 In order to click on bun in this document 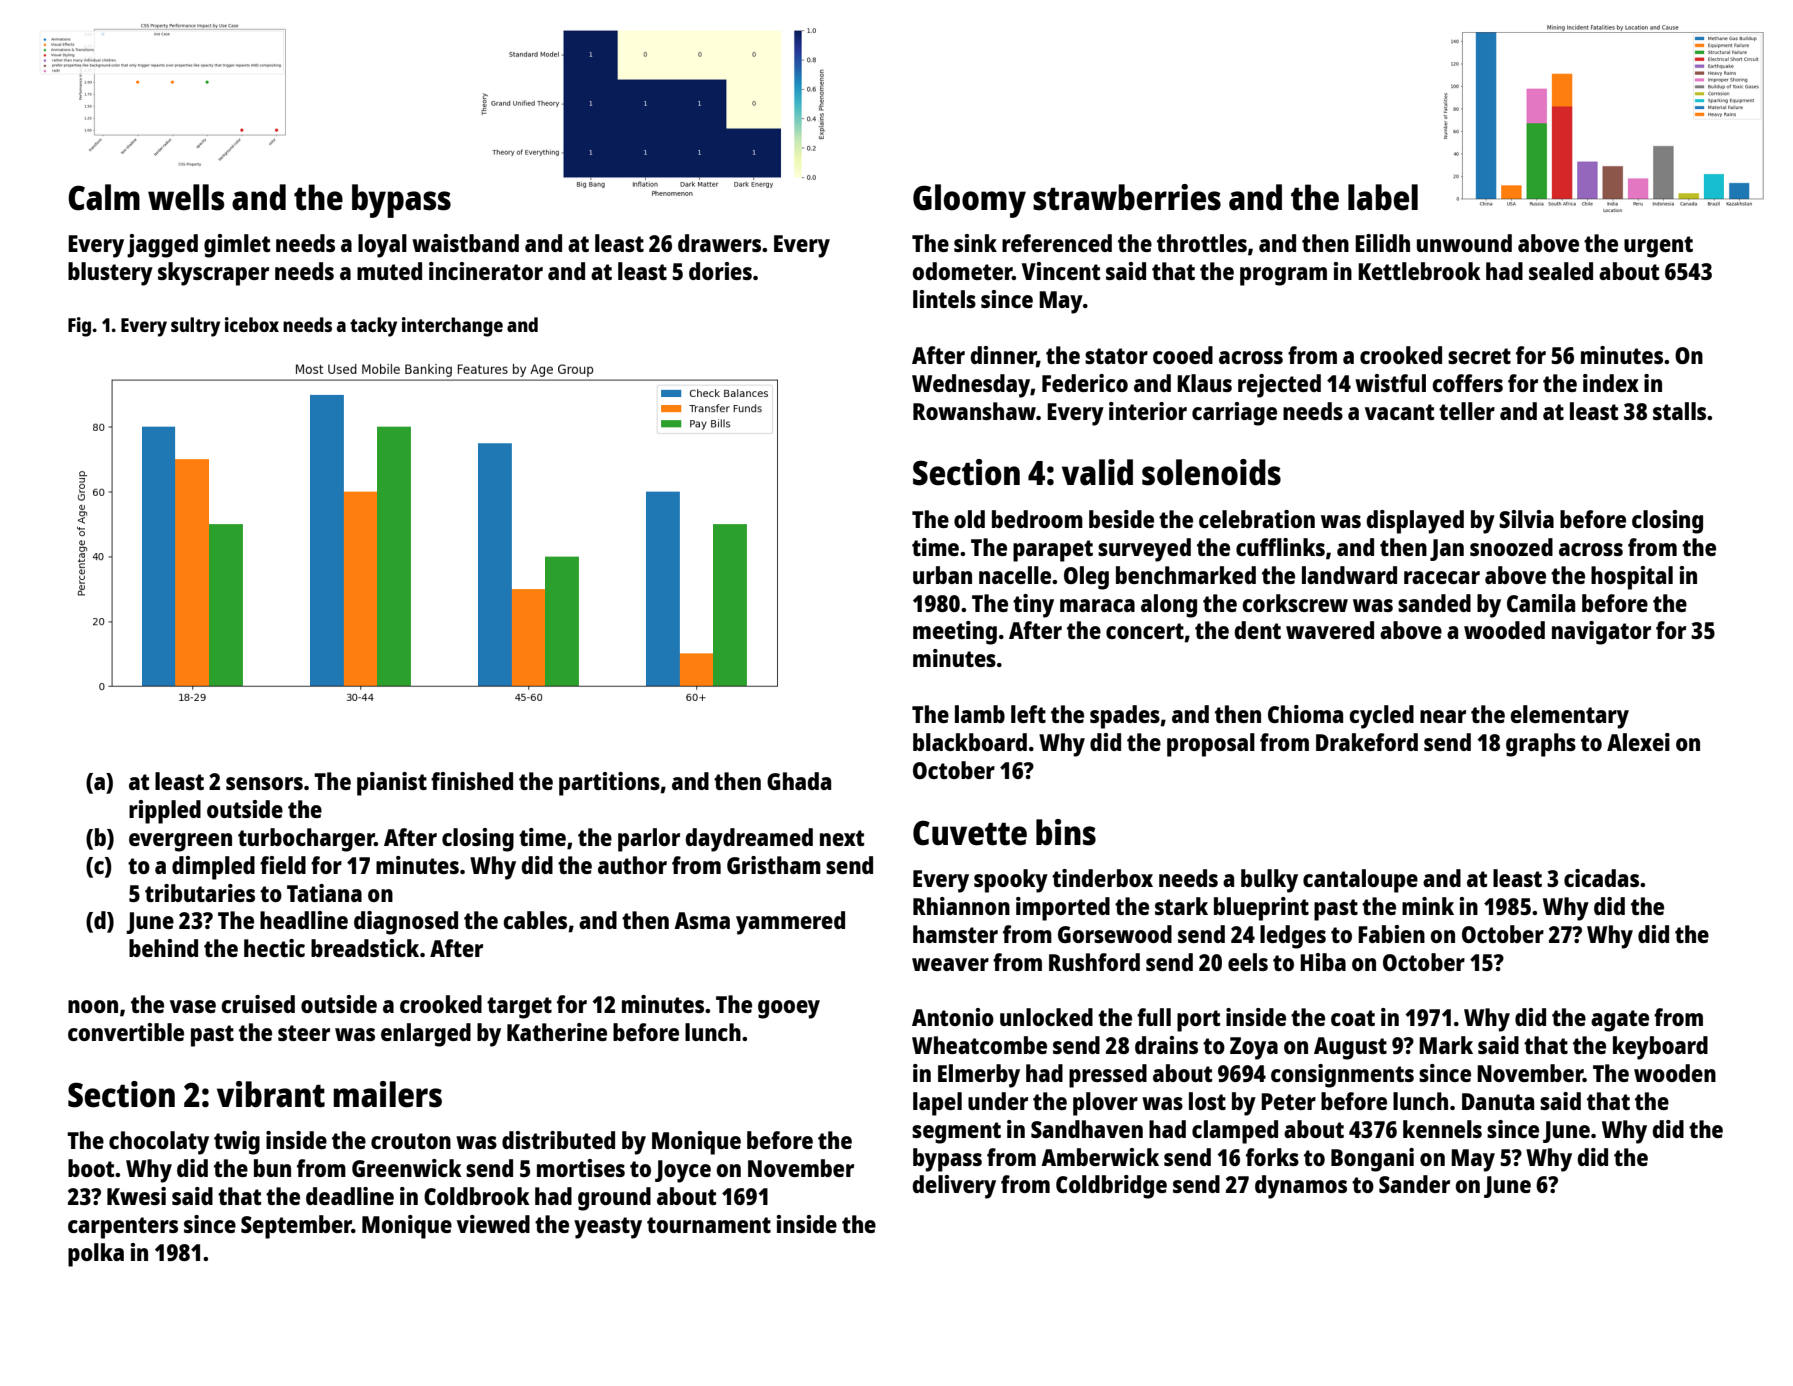, I will do `click(272, 1168)`.
